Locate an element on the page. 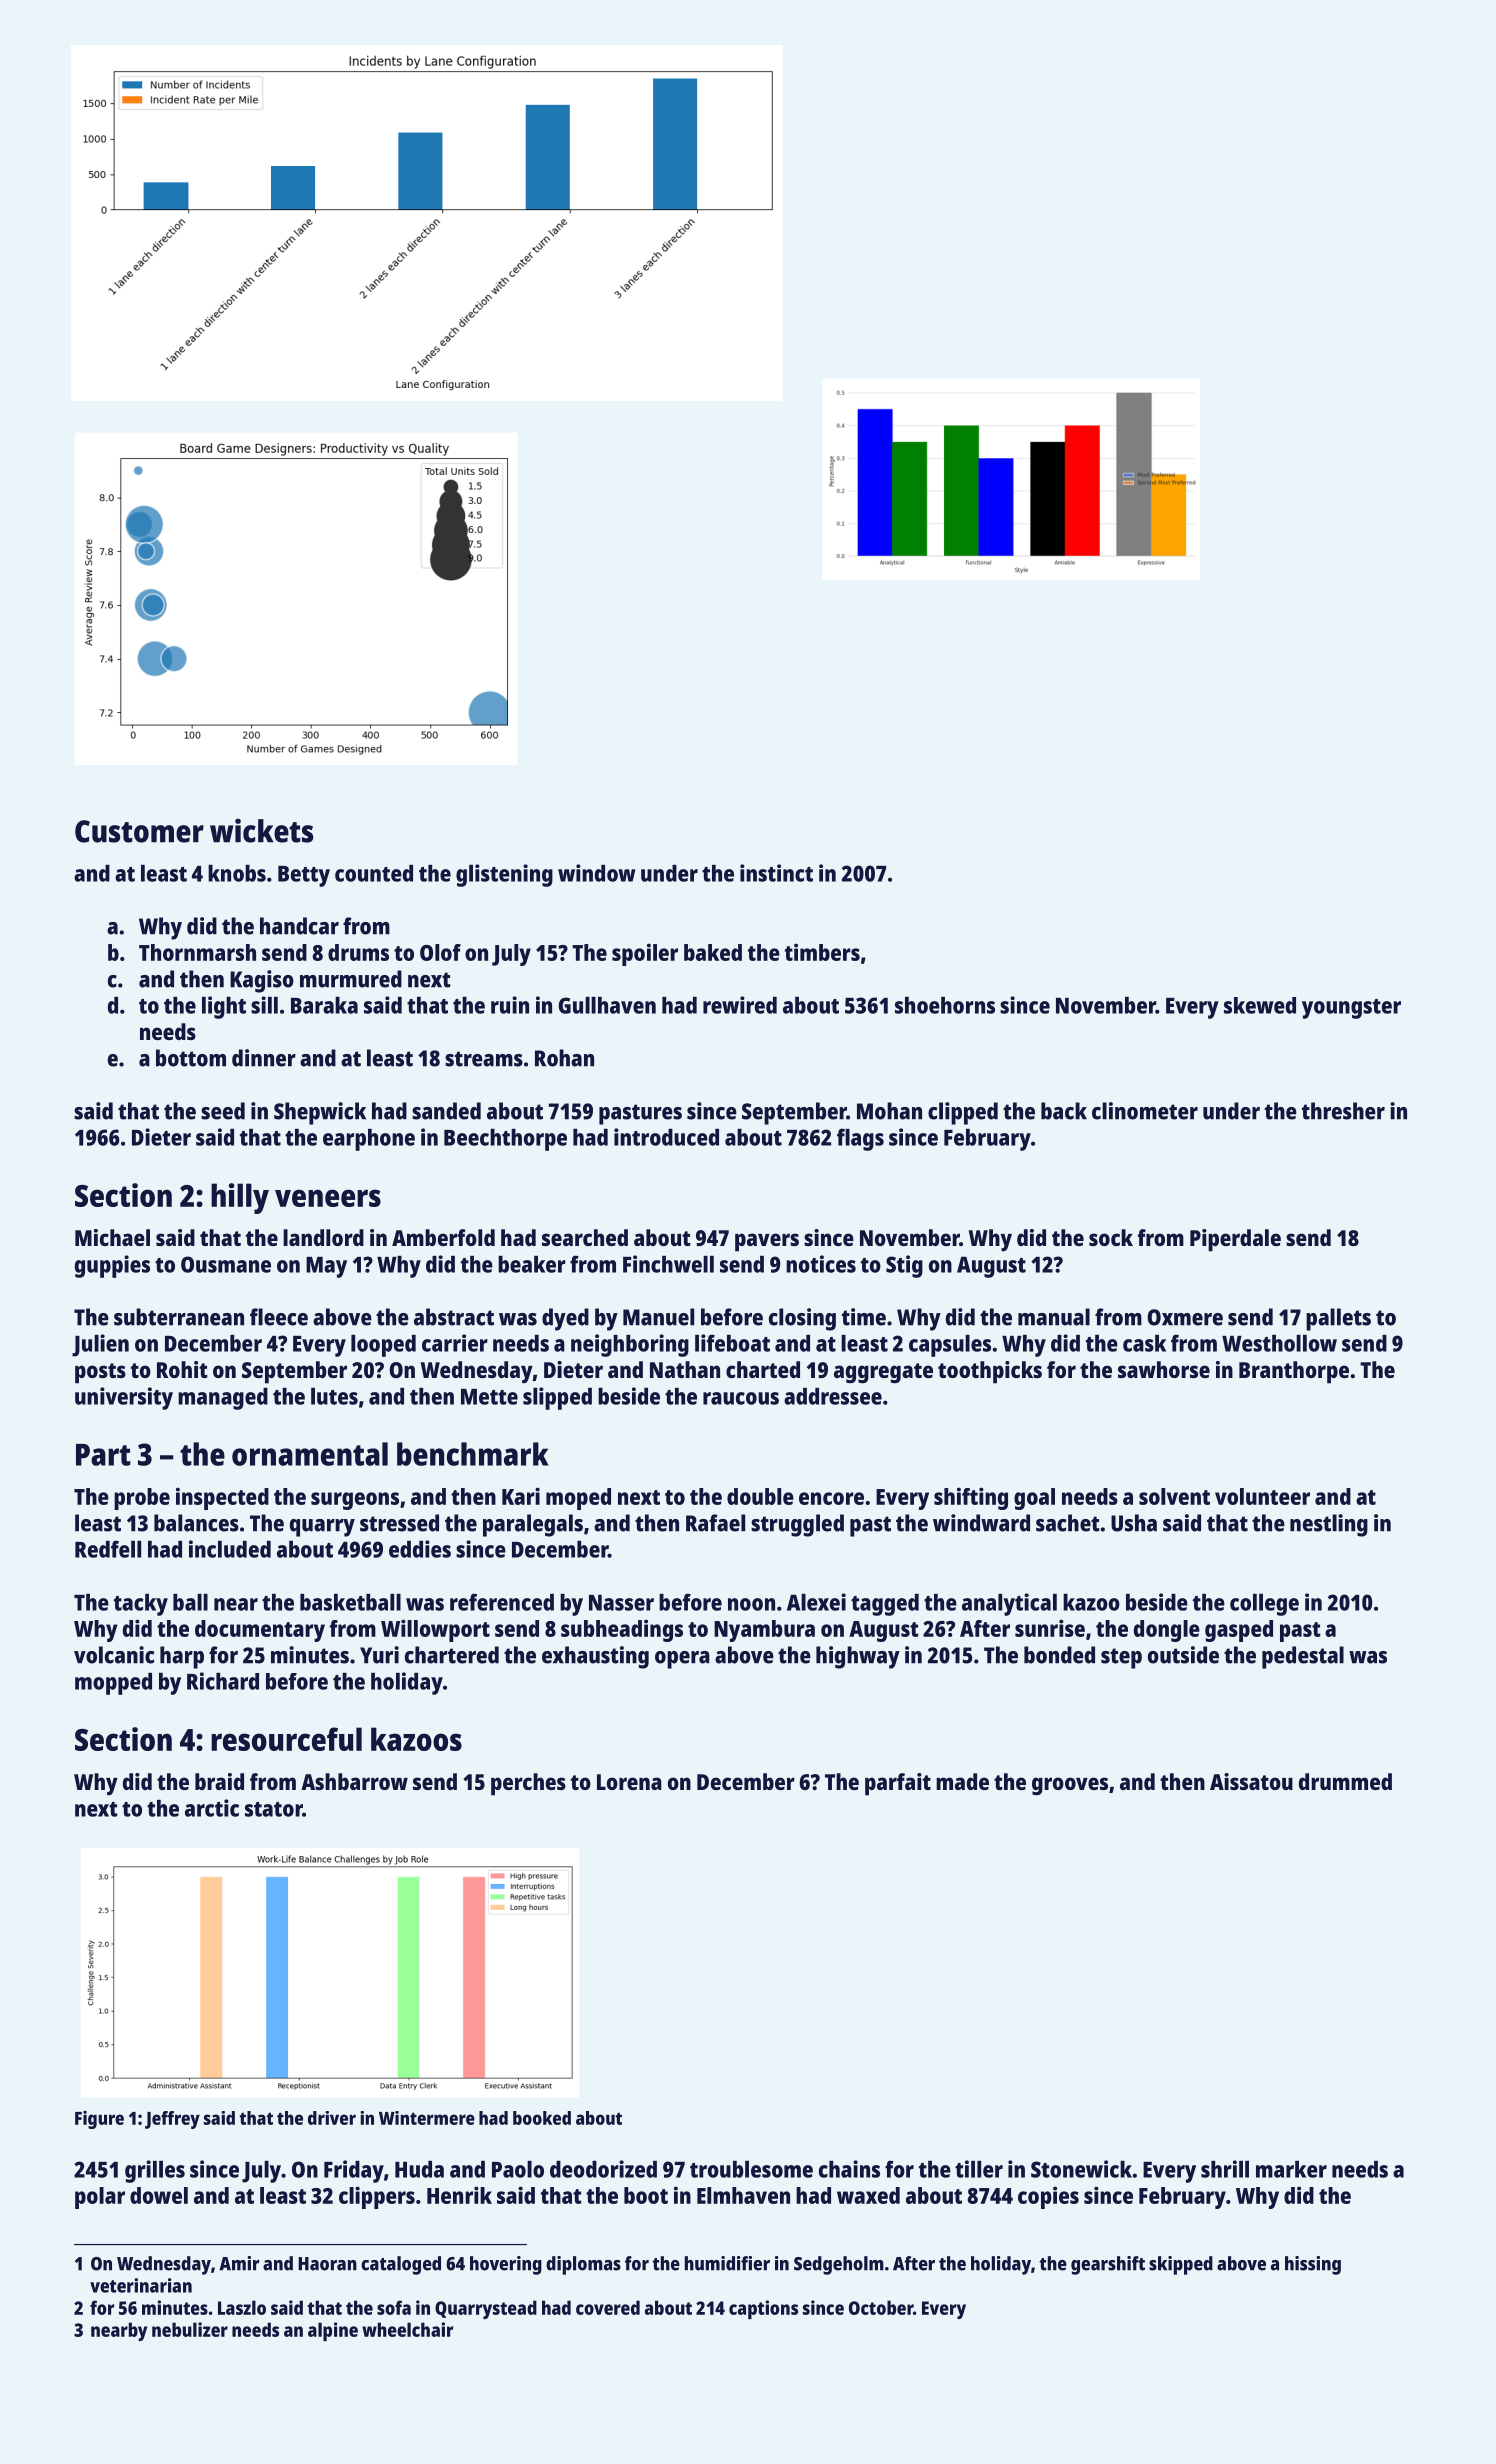 Image resolution: width=1496 pixels, height=2464 pixels. captions is located at coordinates (763, 2309).
